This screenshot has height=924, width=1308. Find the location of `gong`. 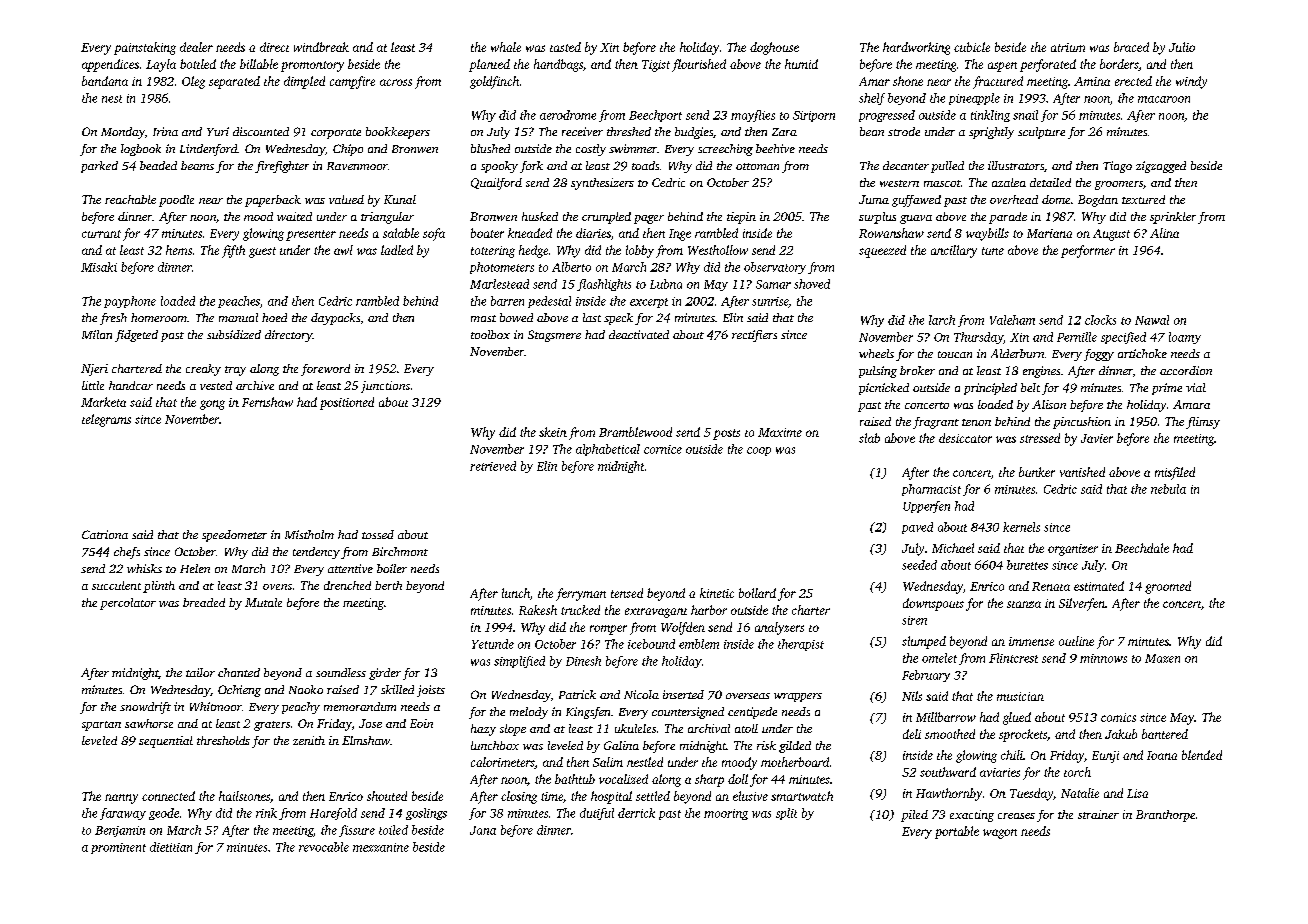

gong is located at coordinates (212, 405).
